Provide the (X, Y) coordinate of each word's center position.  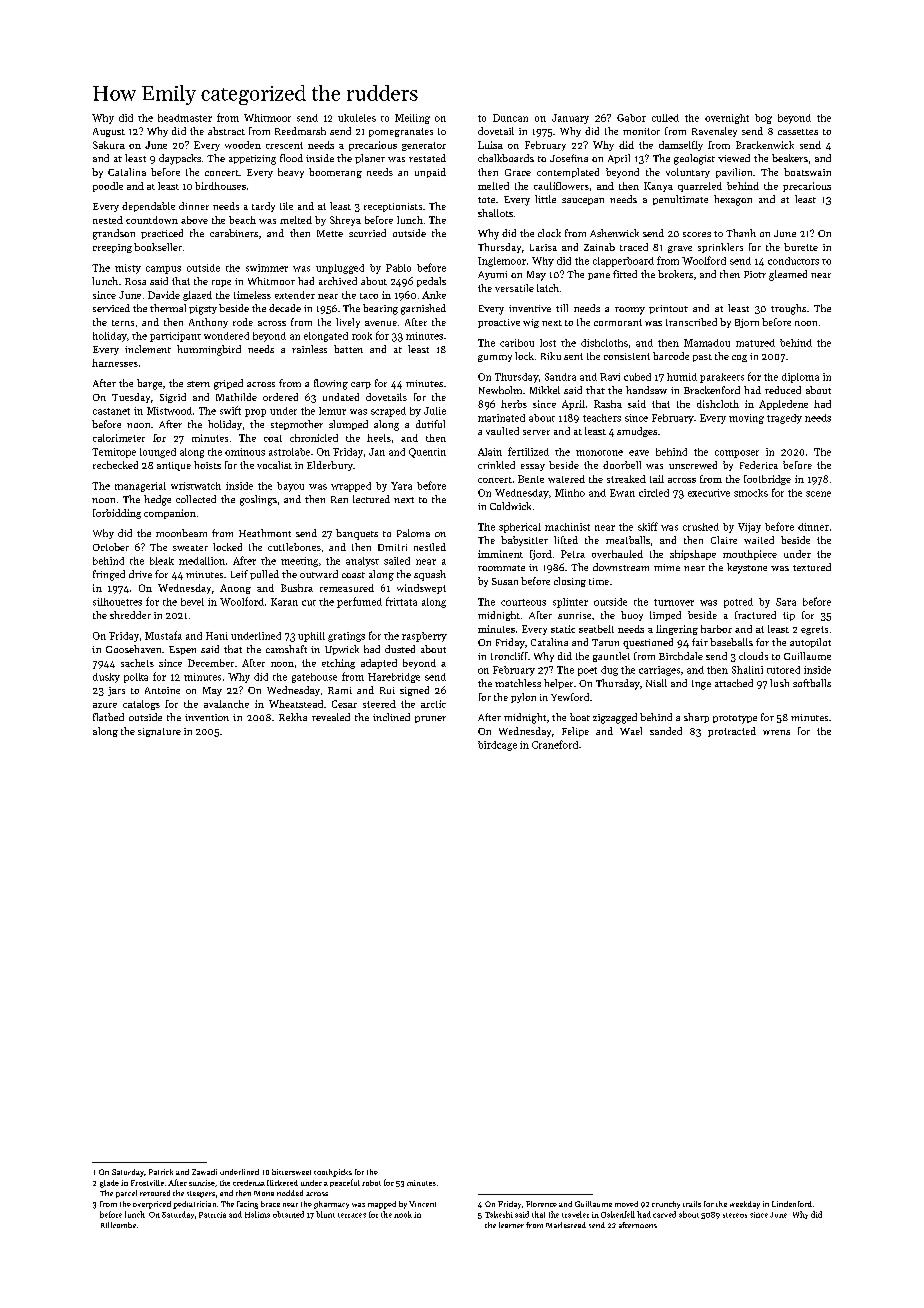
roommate (501, 568)
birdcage (497, 746)
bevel (192, 602)
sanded (666, 731)
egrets (814, 630)
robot (371, 1183)
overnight (727, 119)
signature (159, 732)
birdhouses (220, 186)
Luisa (490, 145)
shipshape (693, 555)
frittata (401, 601)
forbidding (117, 514)
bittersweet (291, 1172)
